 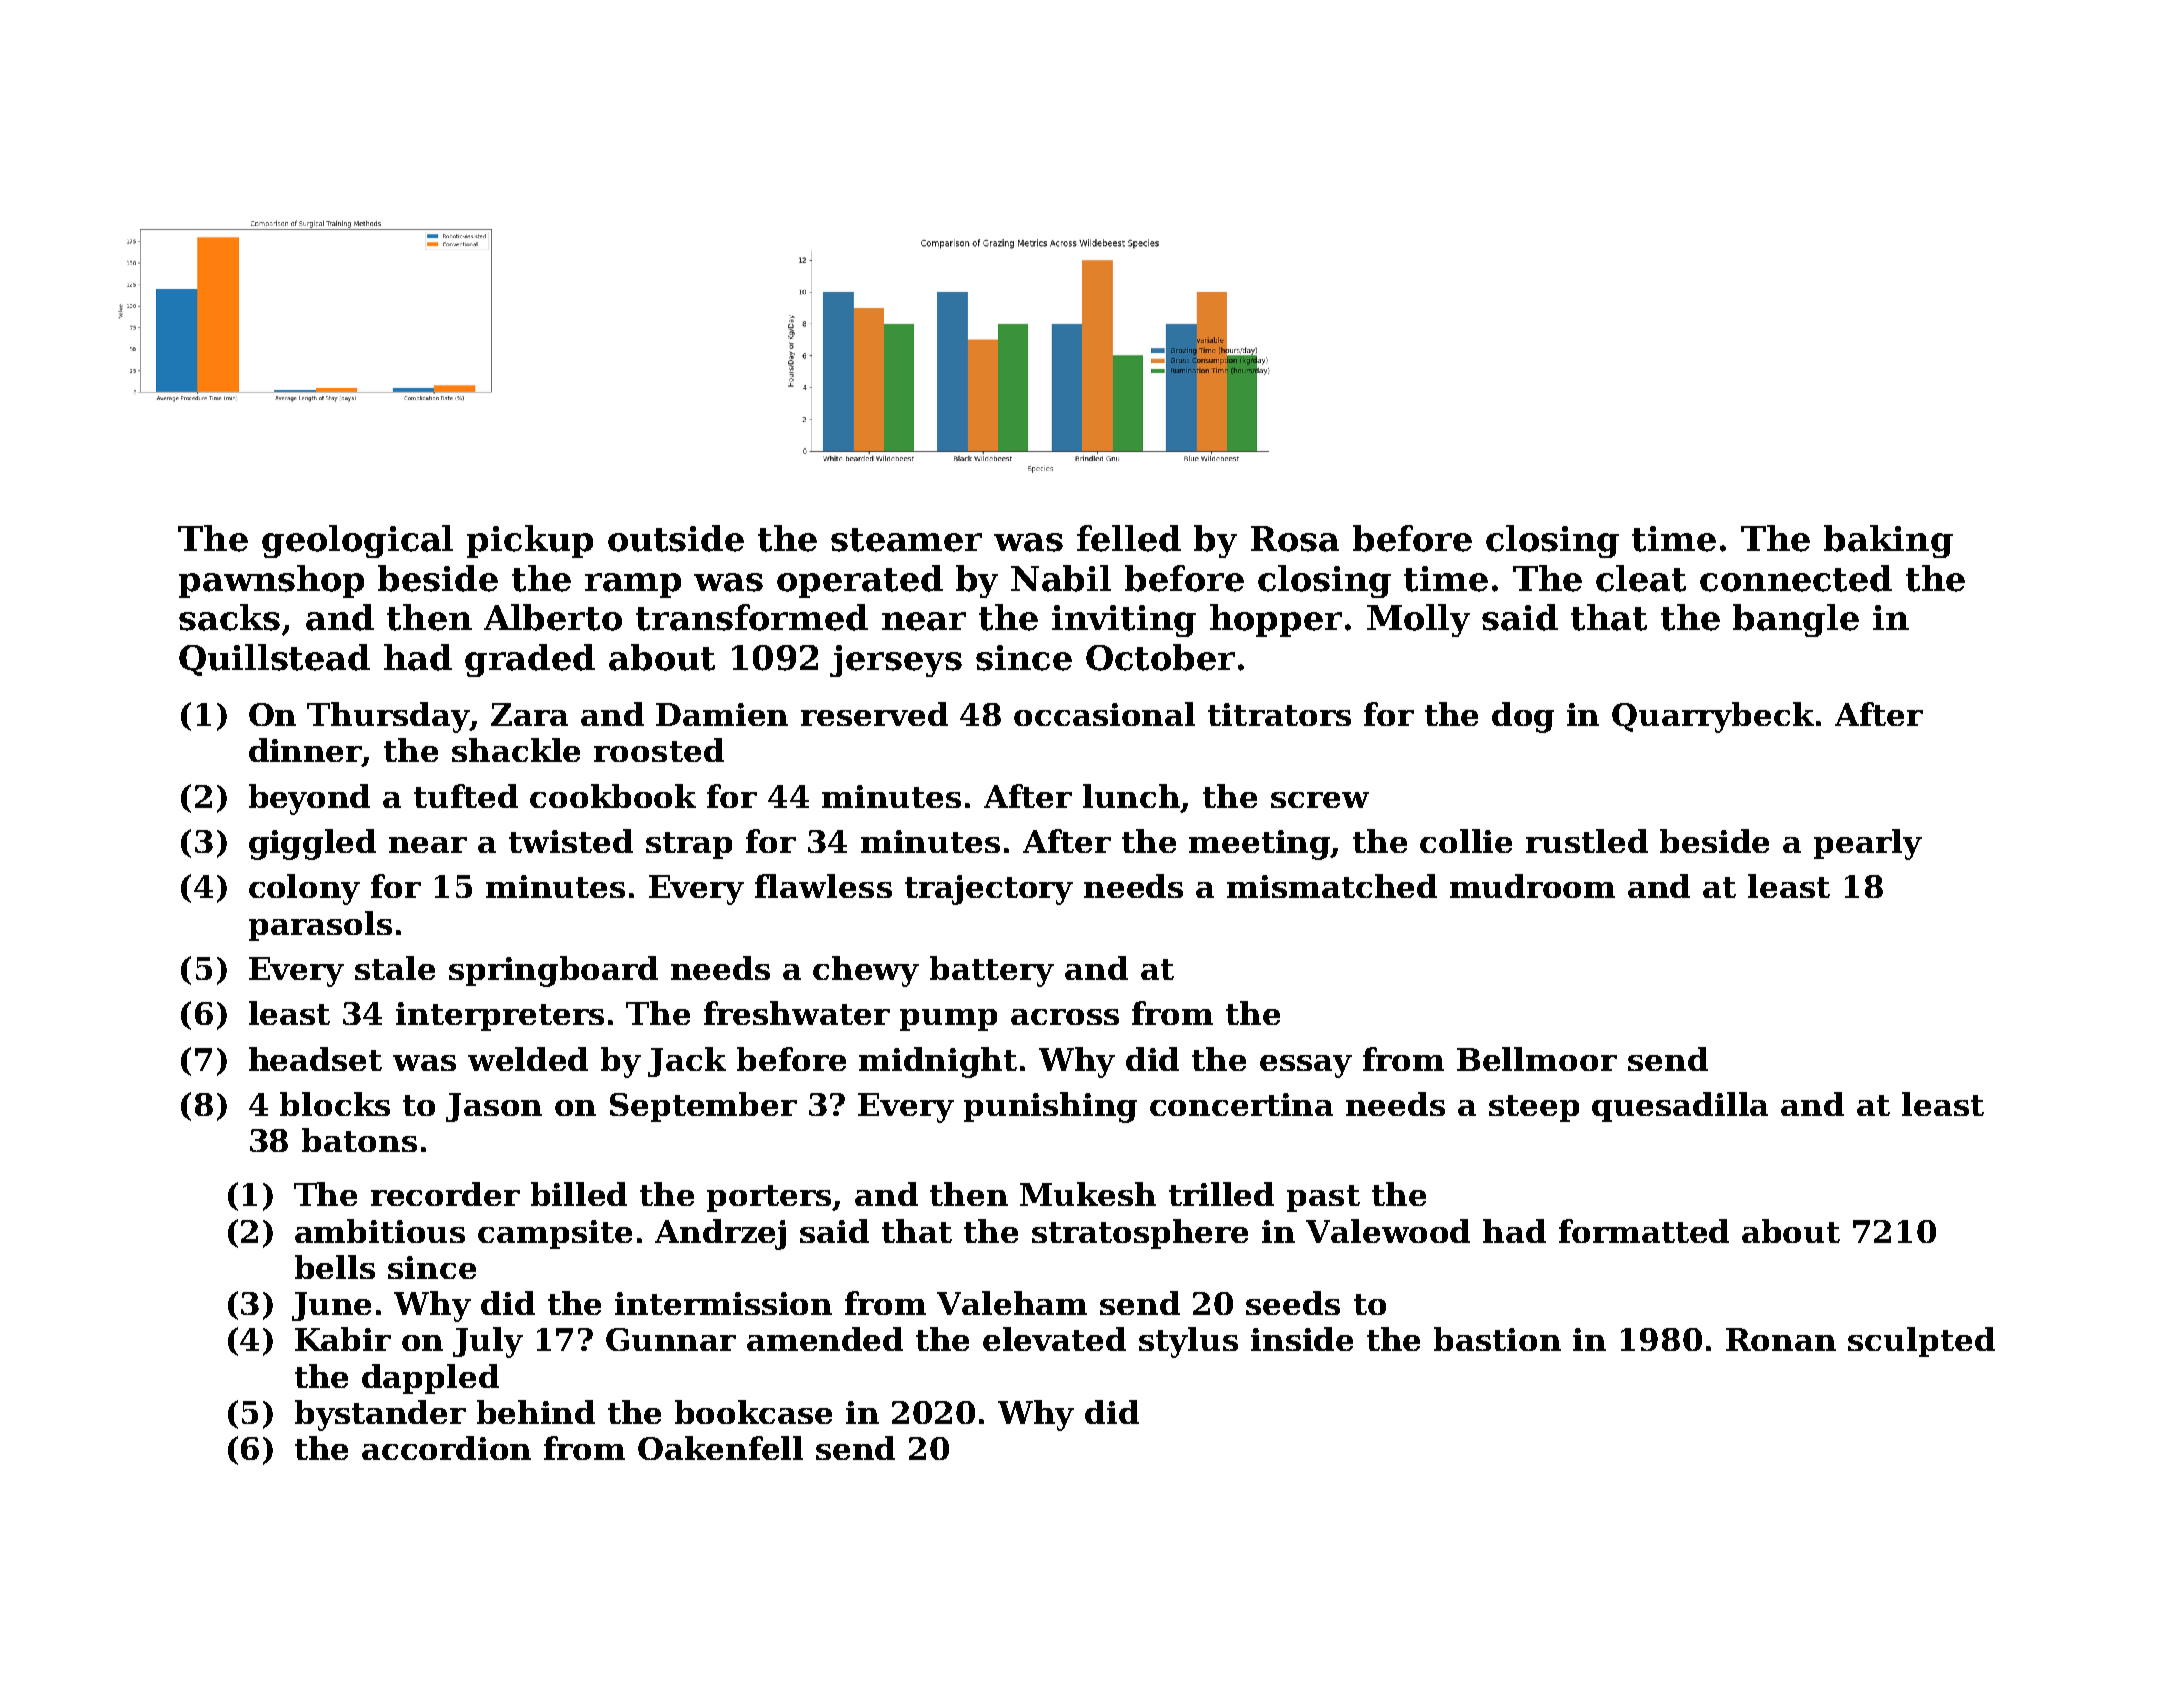 I want to click on lunch, so click(x=1131, y=796).
